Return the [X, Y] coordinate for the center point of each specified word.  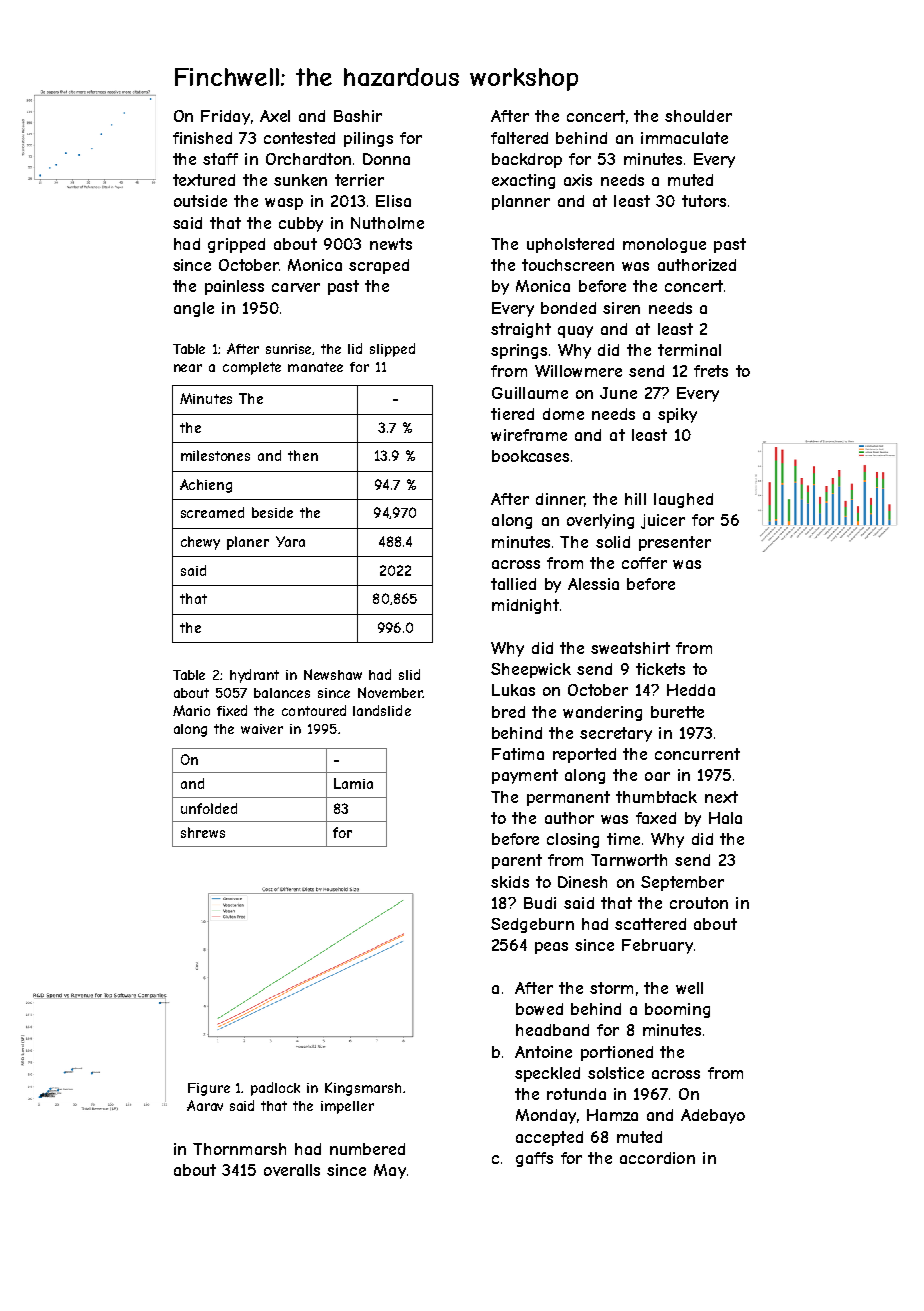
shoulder [698, 116]
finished [202, 138]
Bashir [358, 116]
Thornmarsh [239, 1149]
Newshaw [333, 674]
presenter [675, 543]
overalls [292, 1170]
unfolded [209, 808]
